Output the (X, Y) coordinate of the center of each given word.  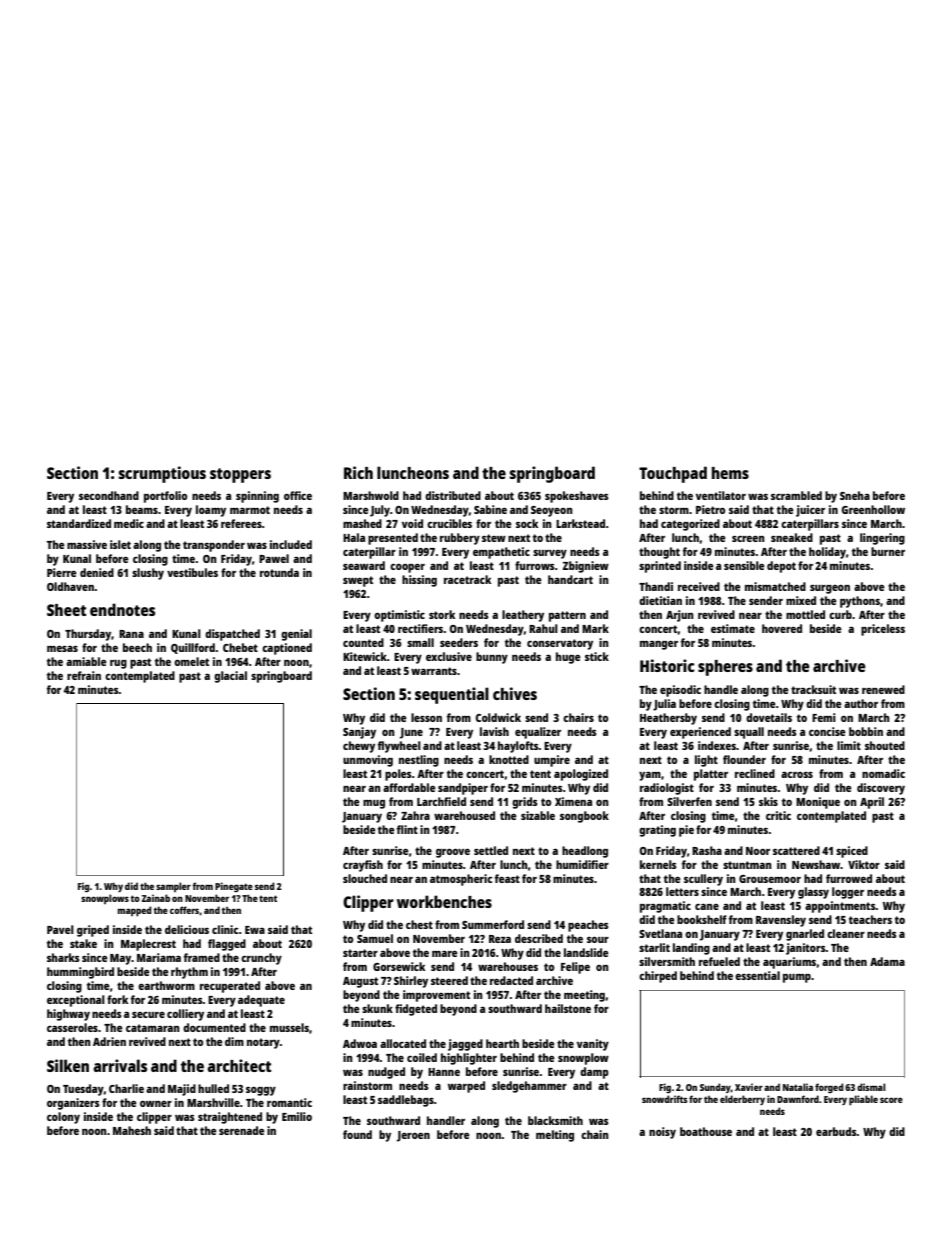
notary (263, 1043)
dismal (871, 1087)
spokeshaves (577, 497)
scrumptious (162, 474)
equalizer (538, 733)
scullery (703, 880)
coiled (422, 1057)
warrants (434, 671)
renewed (883, 689)
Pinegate (234, 887)
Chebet (240, 647)
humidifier (582, 864)
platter (711, 775)
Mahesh (132, 1130)
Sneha (855, 495)
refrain (84, 675)
